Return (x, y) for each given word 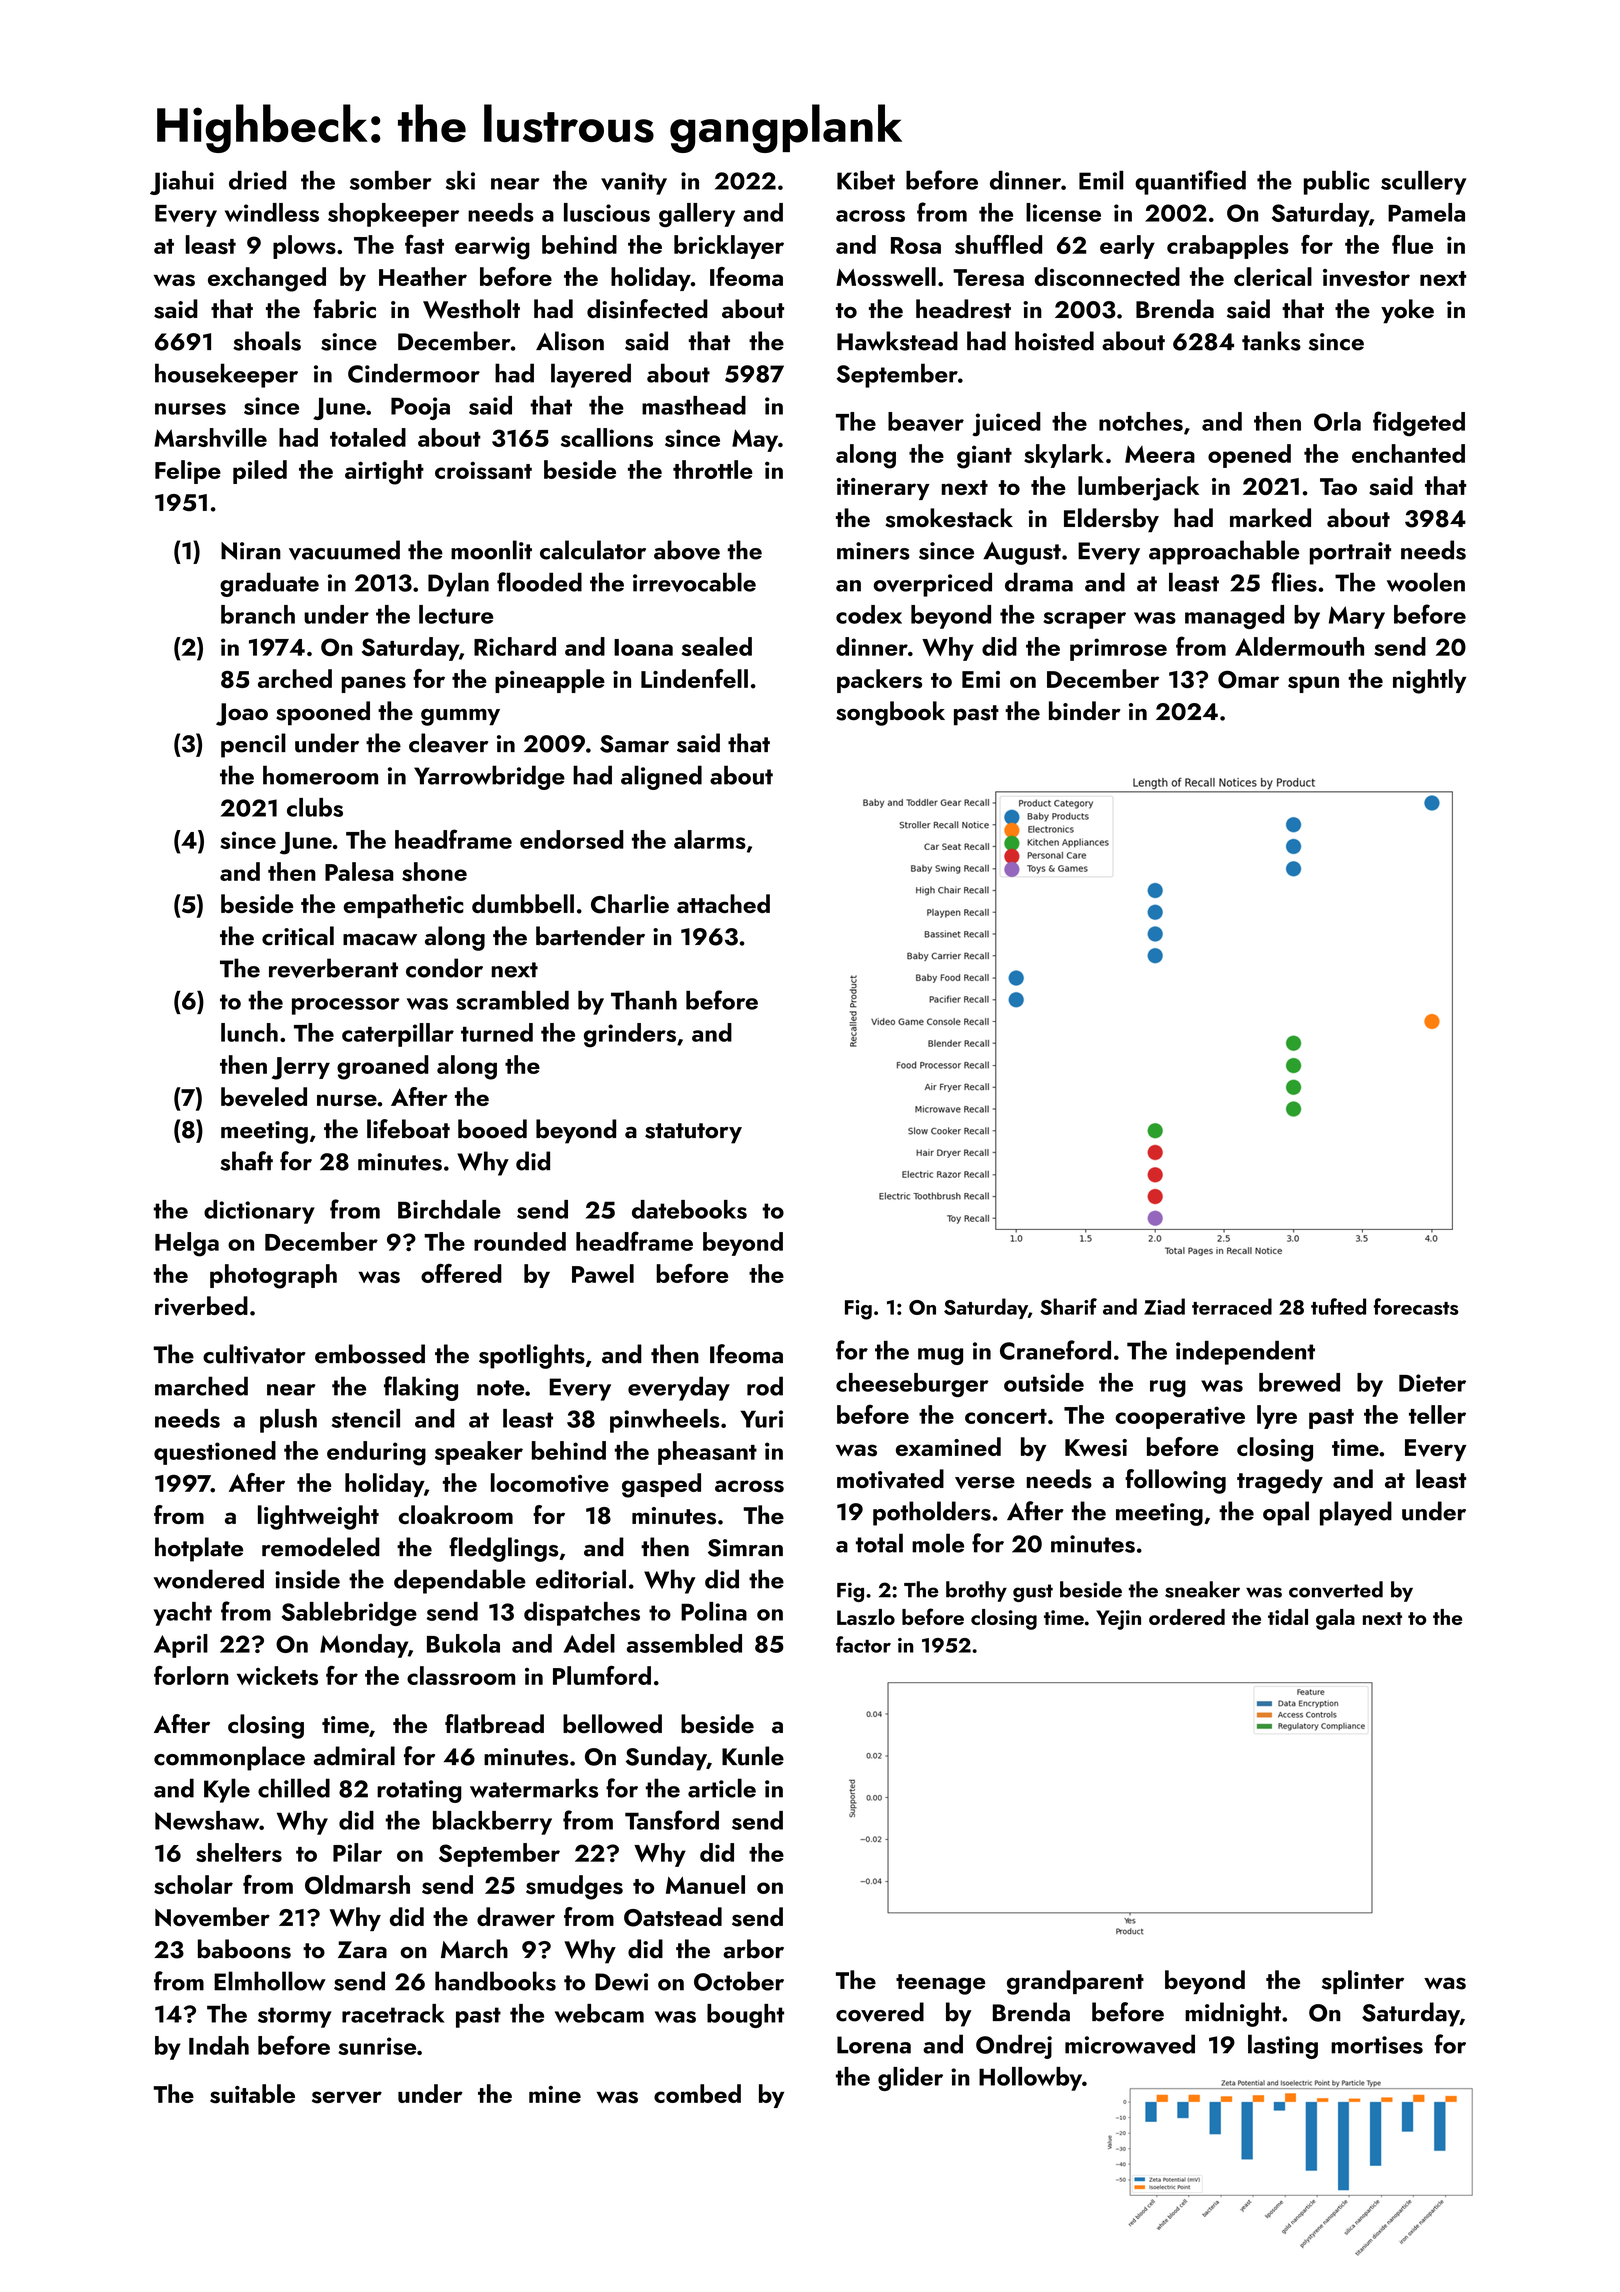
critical (298, 936)
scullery (1423, 183)
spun (1313, 684)
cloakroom (456, 1514)
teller (1437, 1414)
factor (863, 1644)
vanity (634, 183)
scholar (193, 1884)
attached (723, 903)
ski (460, 180)
